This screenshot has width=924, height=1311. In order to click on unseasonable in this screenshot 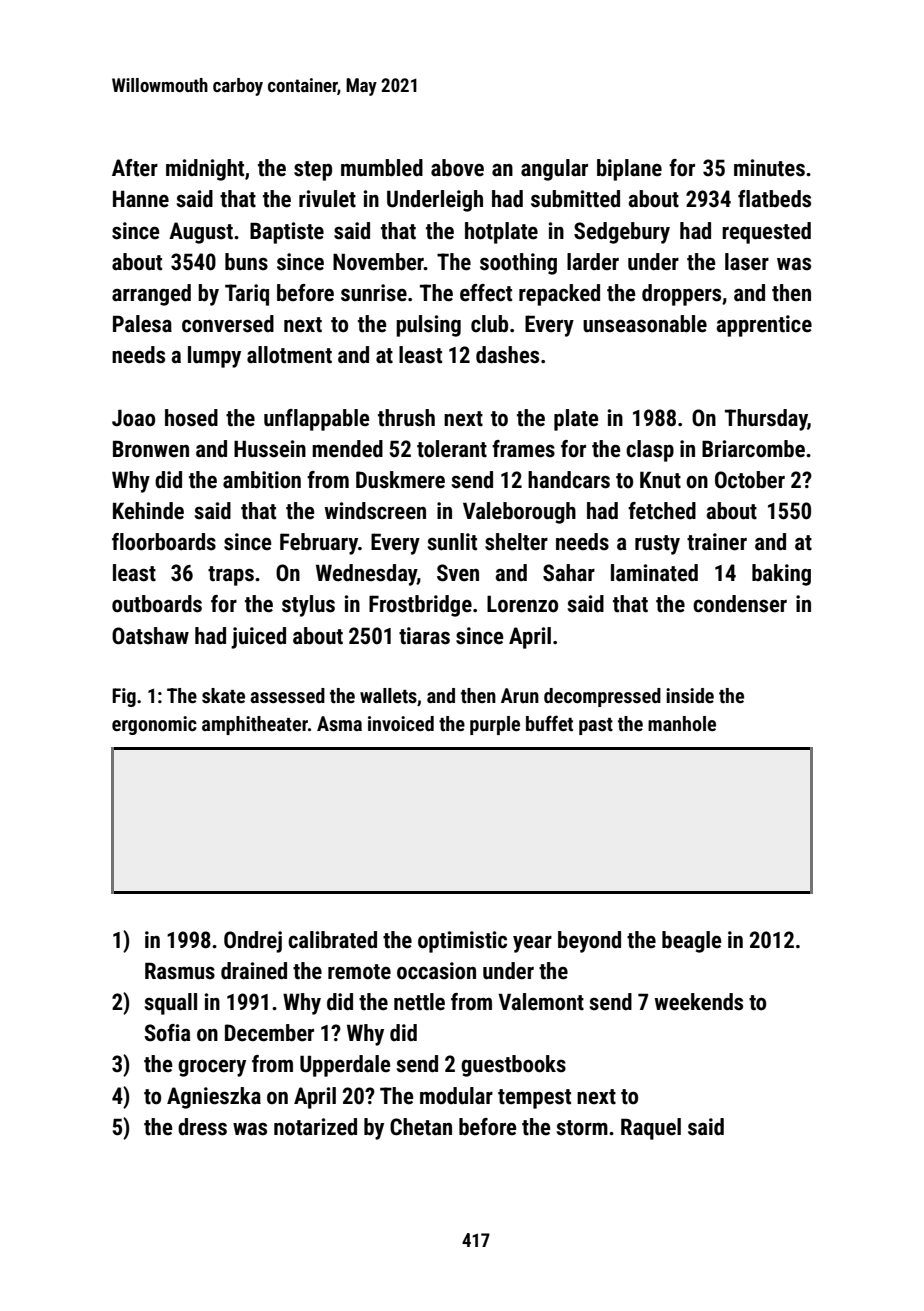, I will do `click(645, 324)`.
